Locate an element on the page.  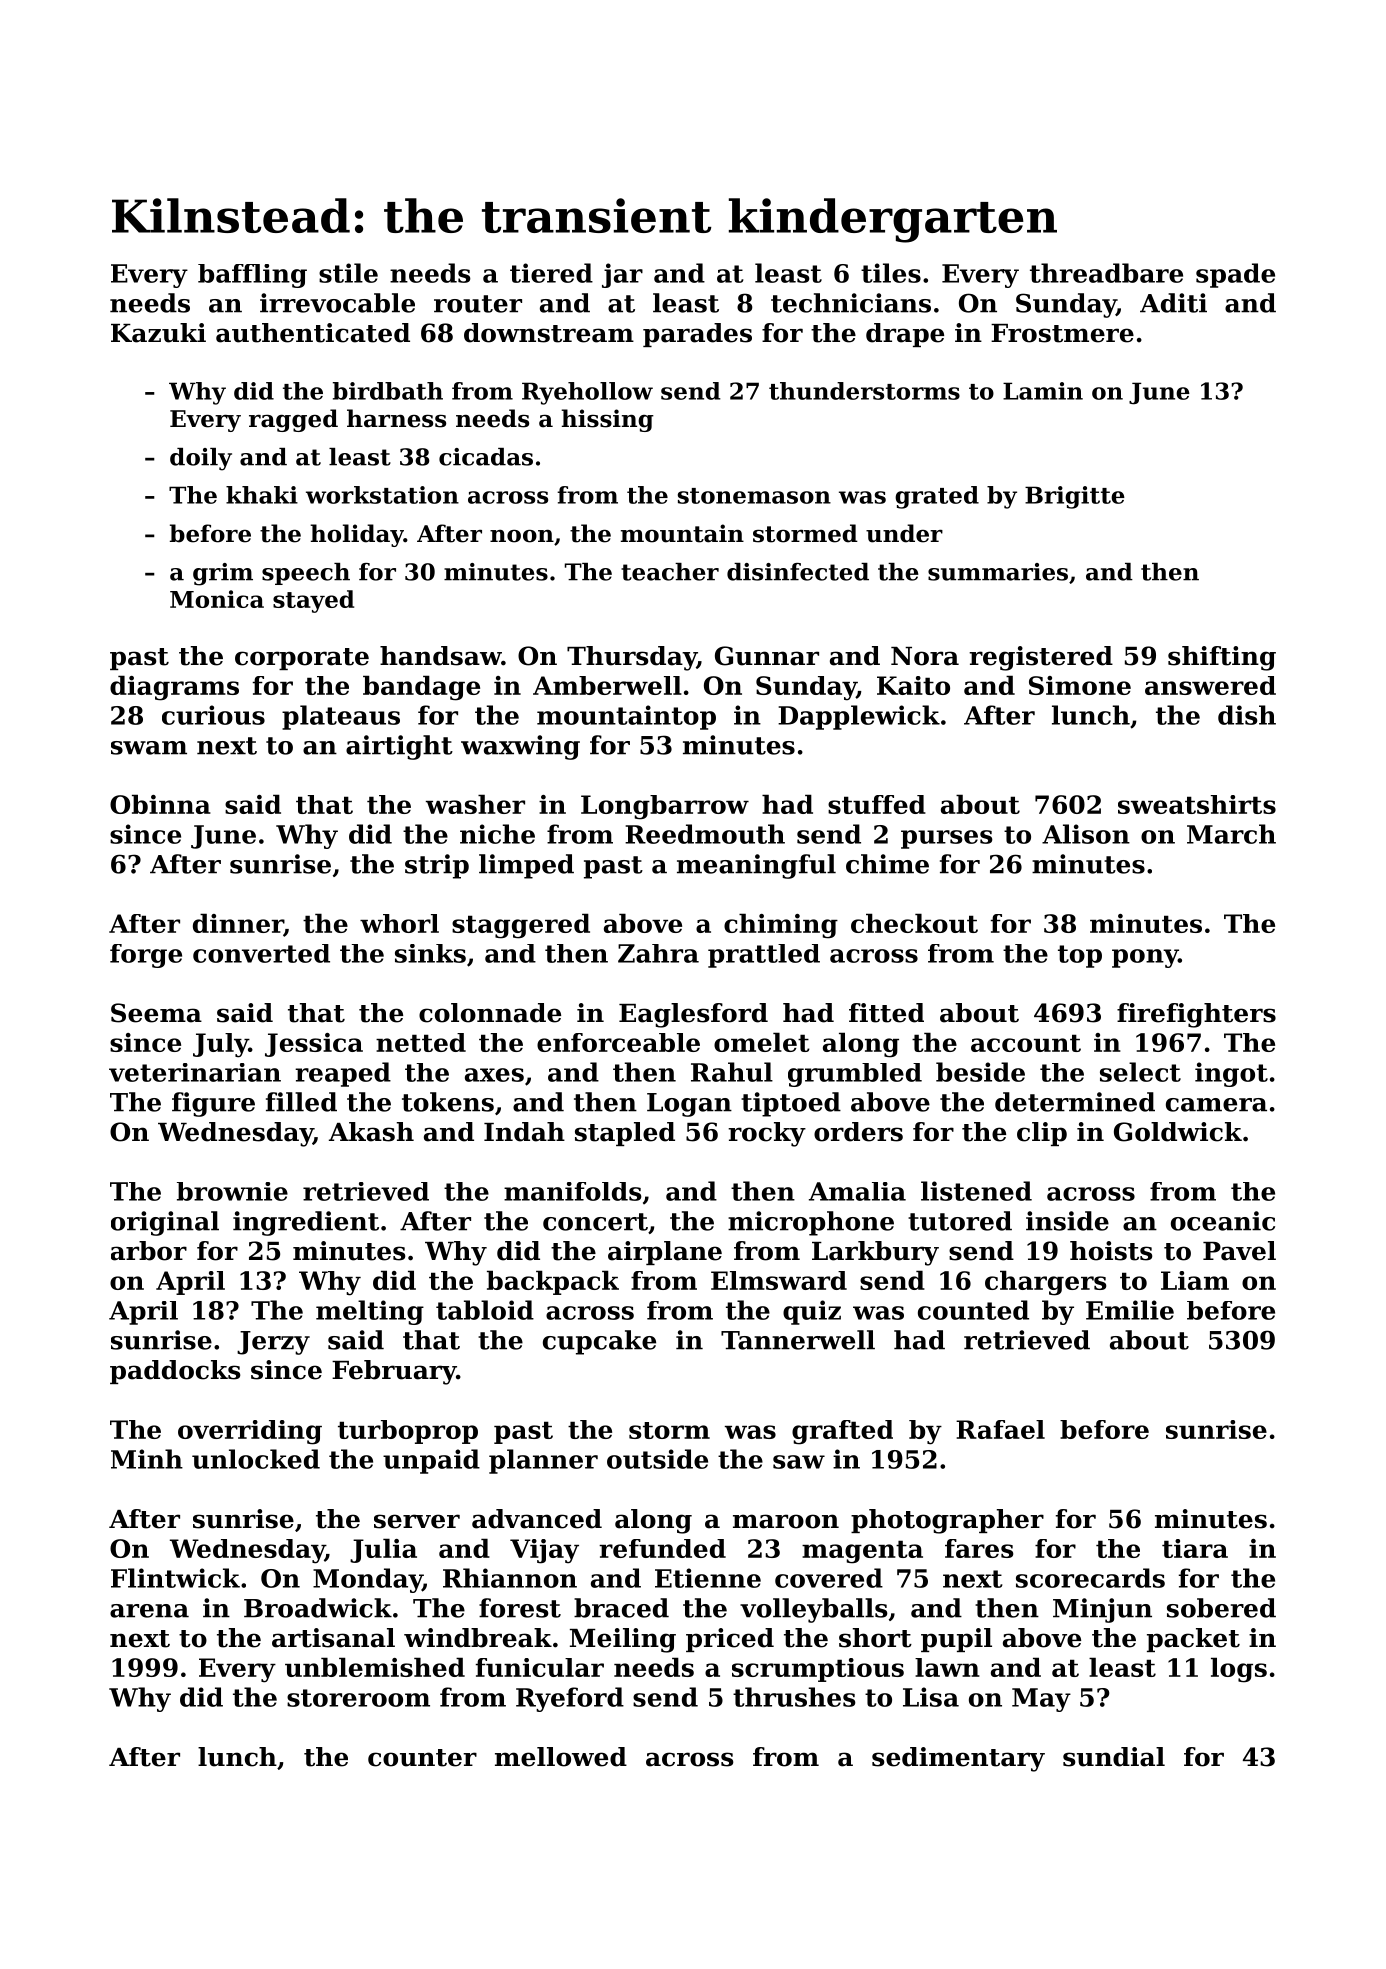
March is located at coordinates (1231, 834).
